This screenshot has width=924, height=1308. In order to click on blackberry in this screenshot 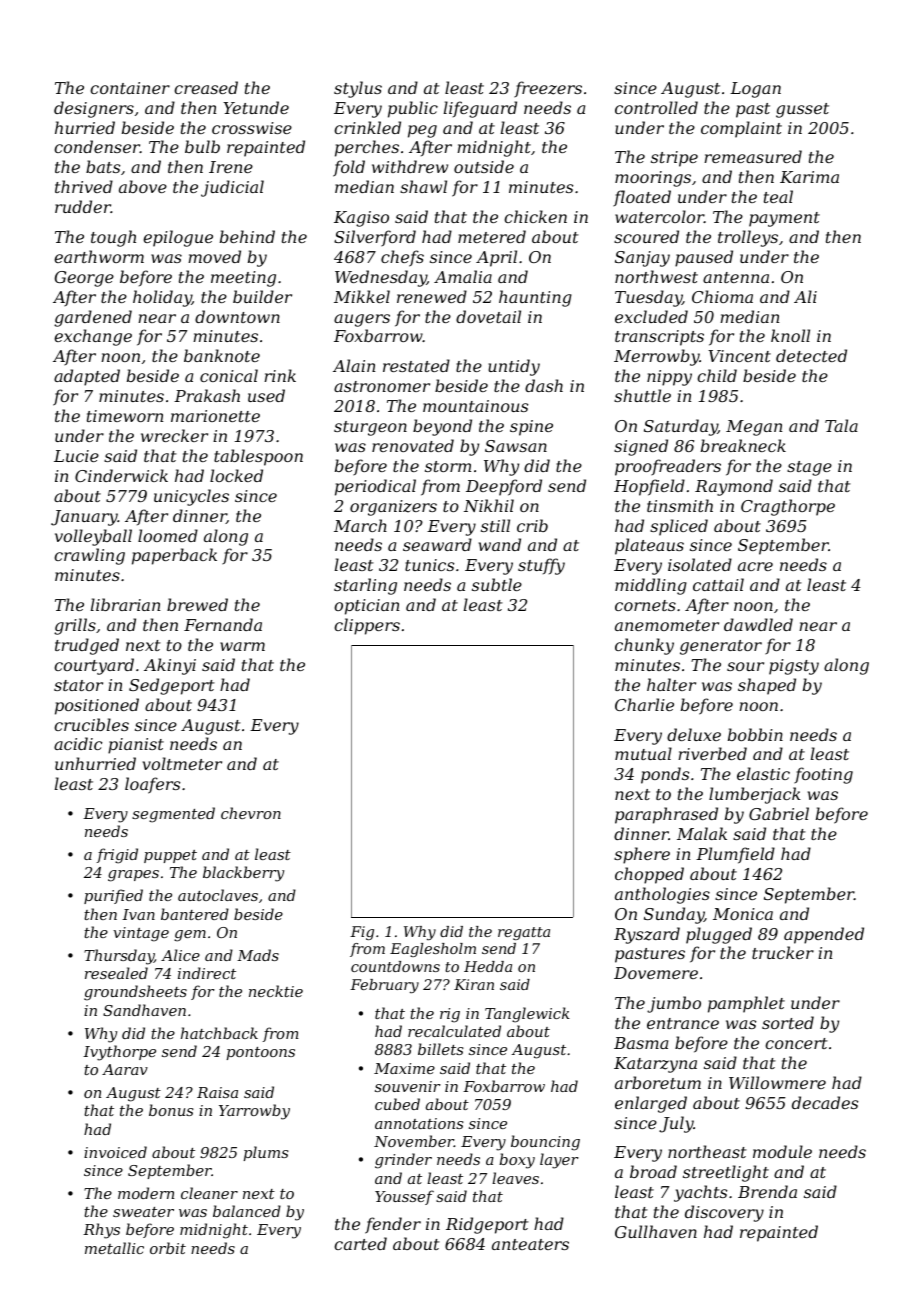, I will do `click(243, 874)`.
